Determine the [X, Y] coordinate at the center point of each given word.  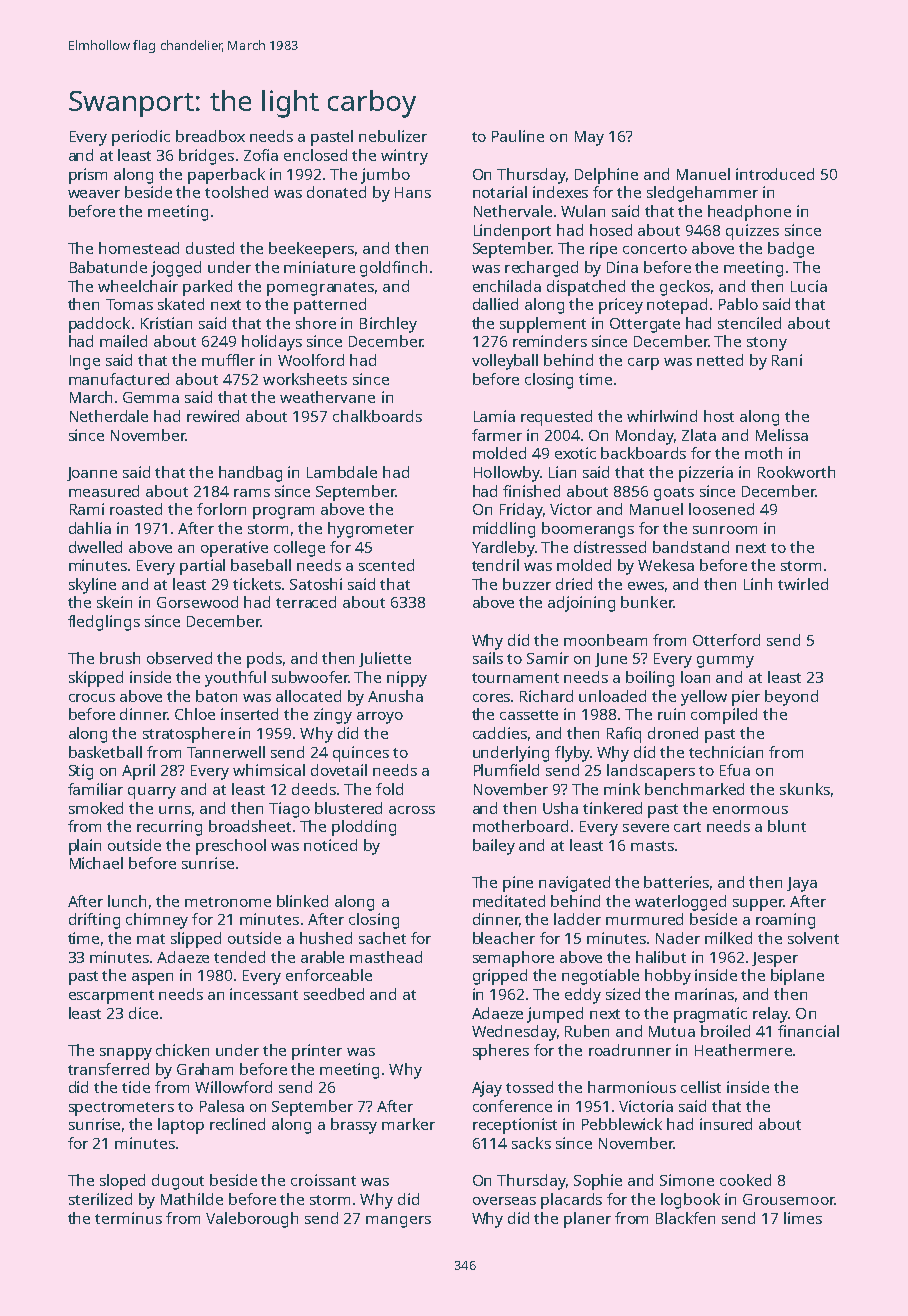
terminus [128, 1218]
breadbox [210, 136]
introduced [775, 174]
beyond [791, 698]
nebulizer [393, 136]
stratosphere [189, 735]
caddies [500, 733]
